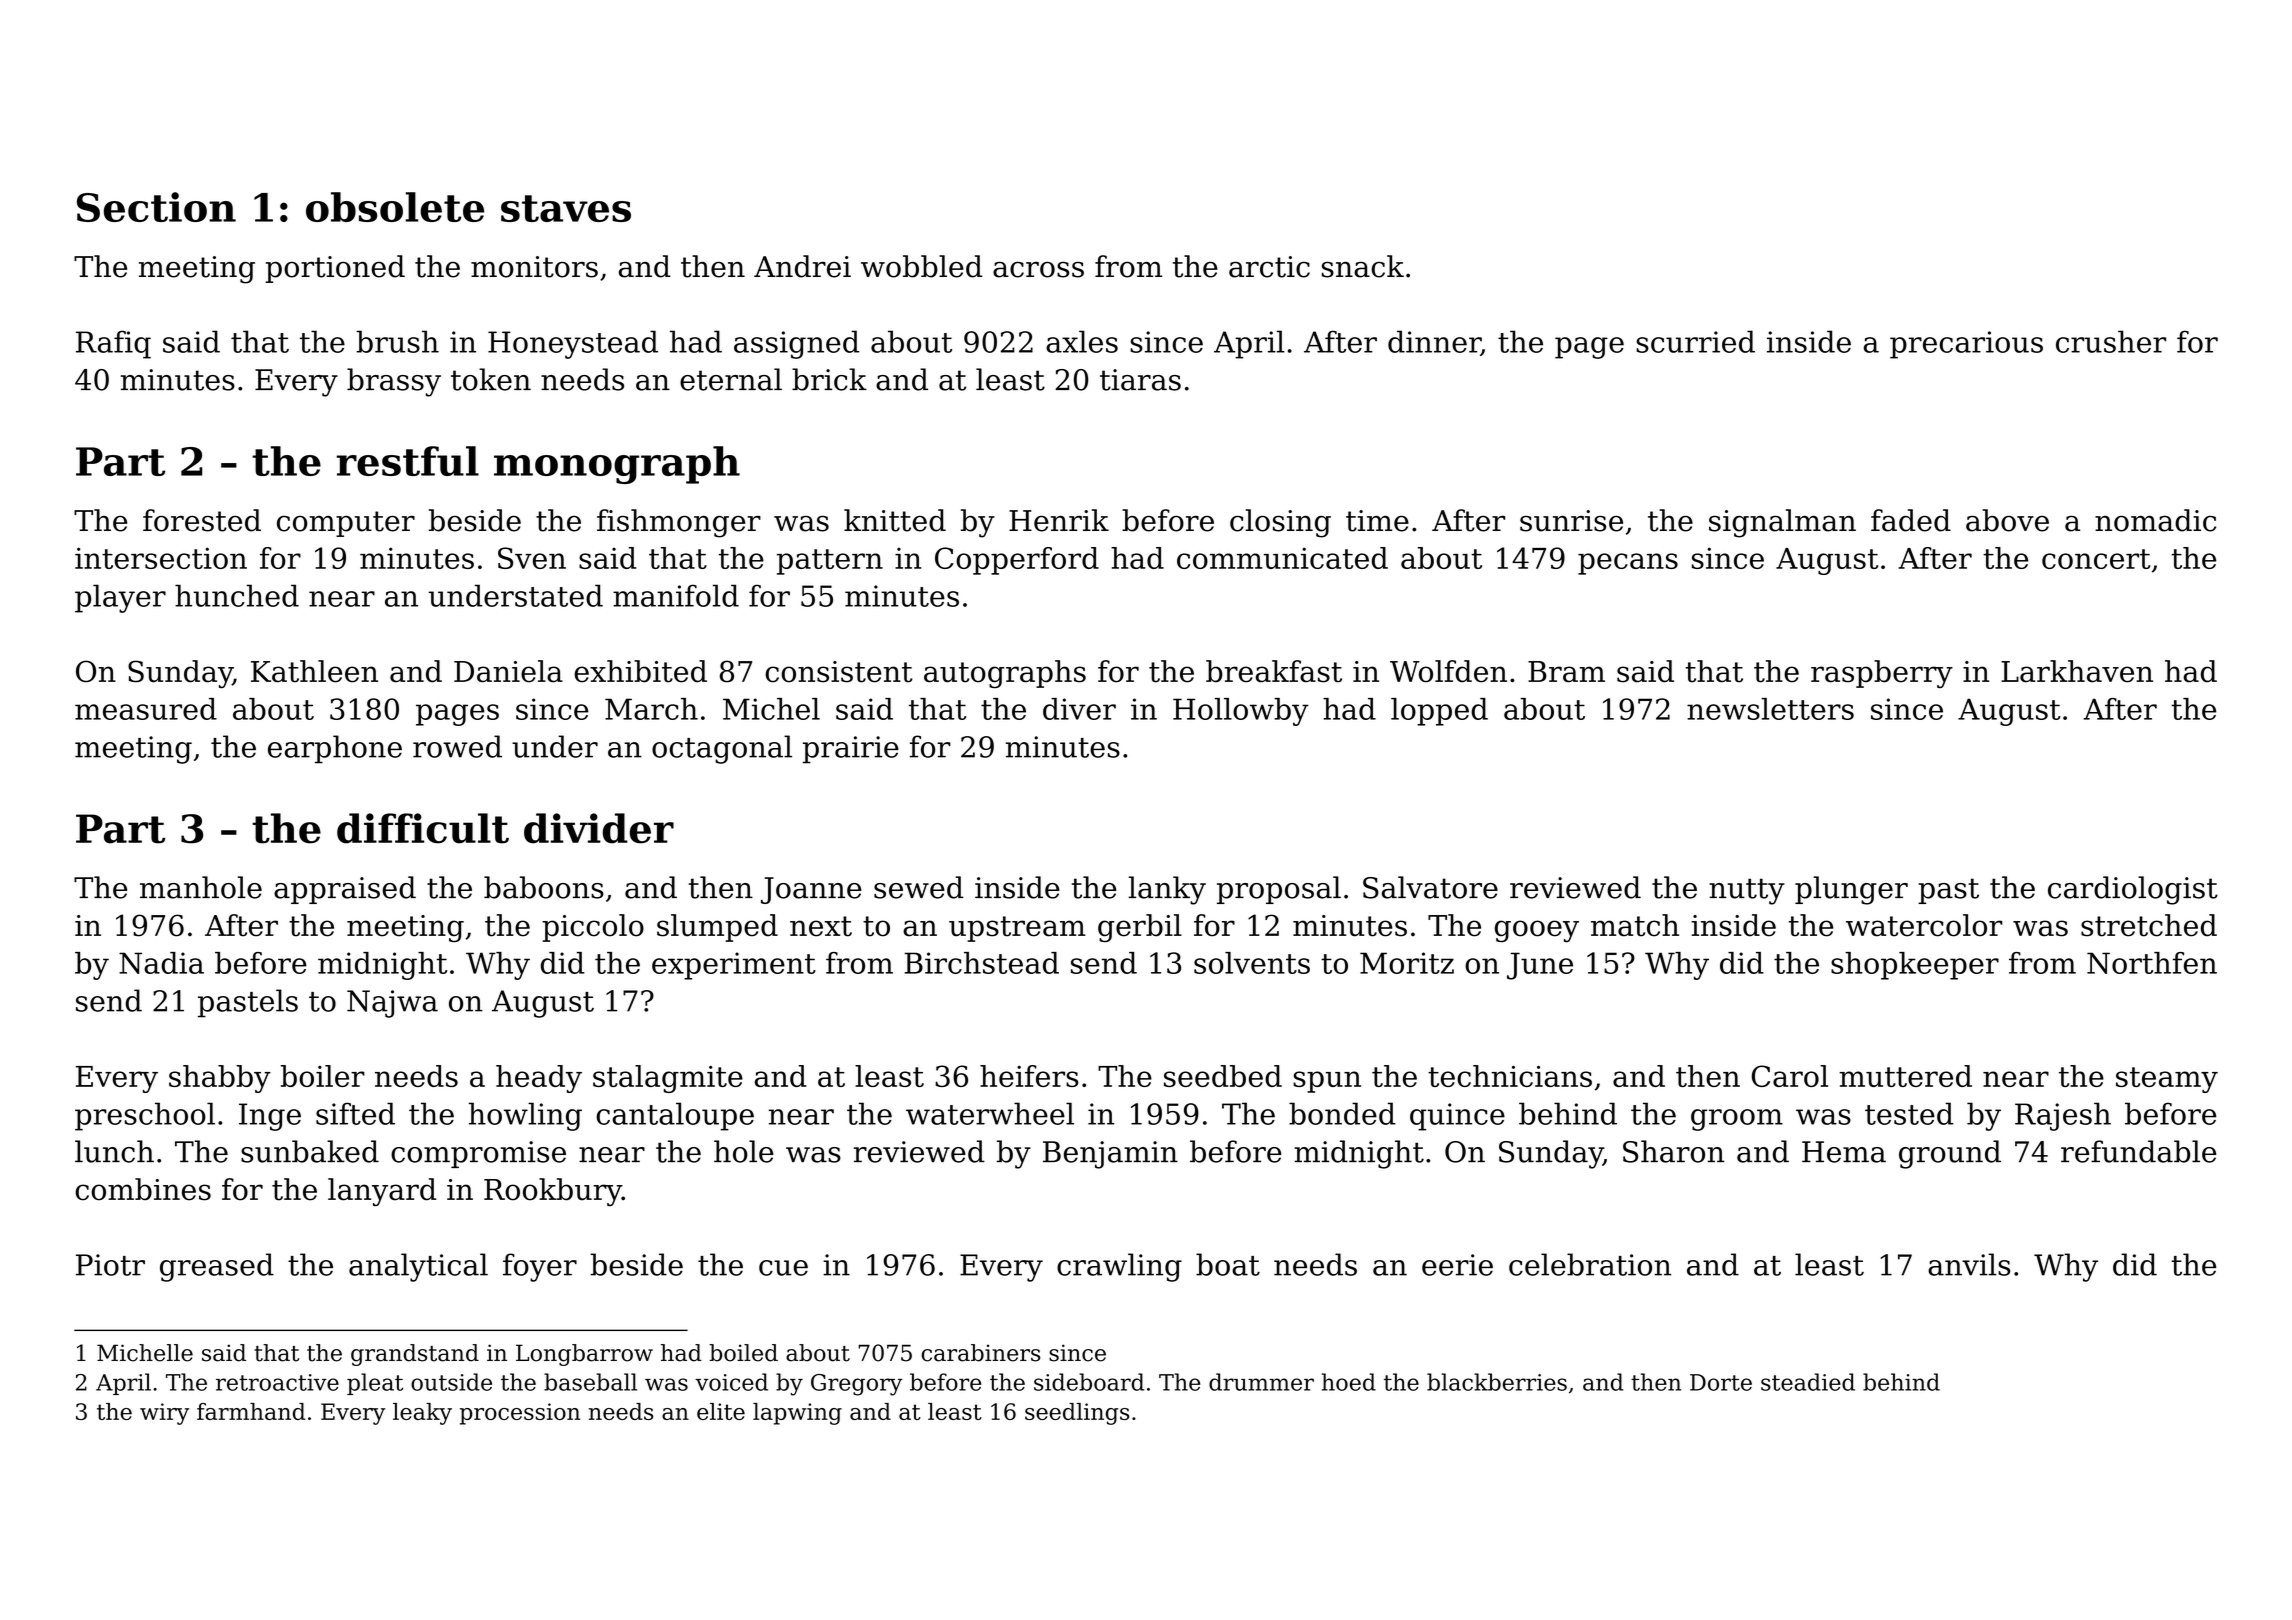  I want to click on brush, so click(397, 341).
